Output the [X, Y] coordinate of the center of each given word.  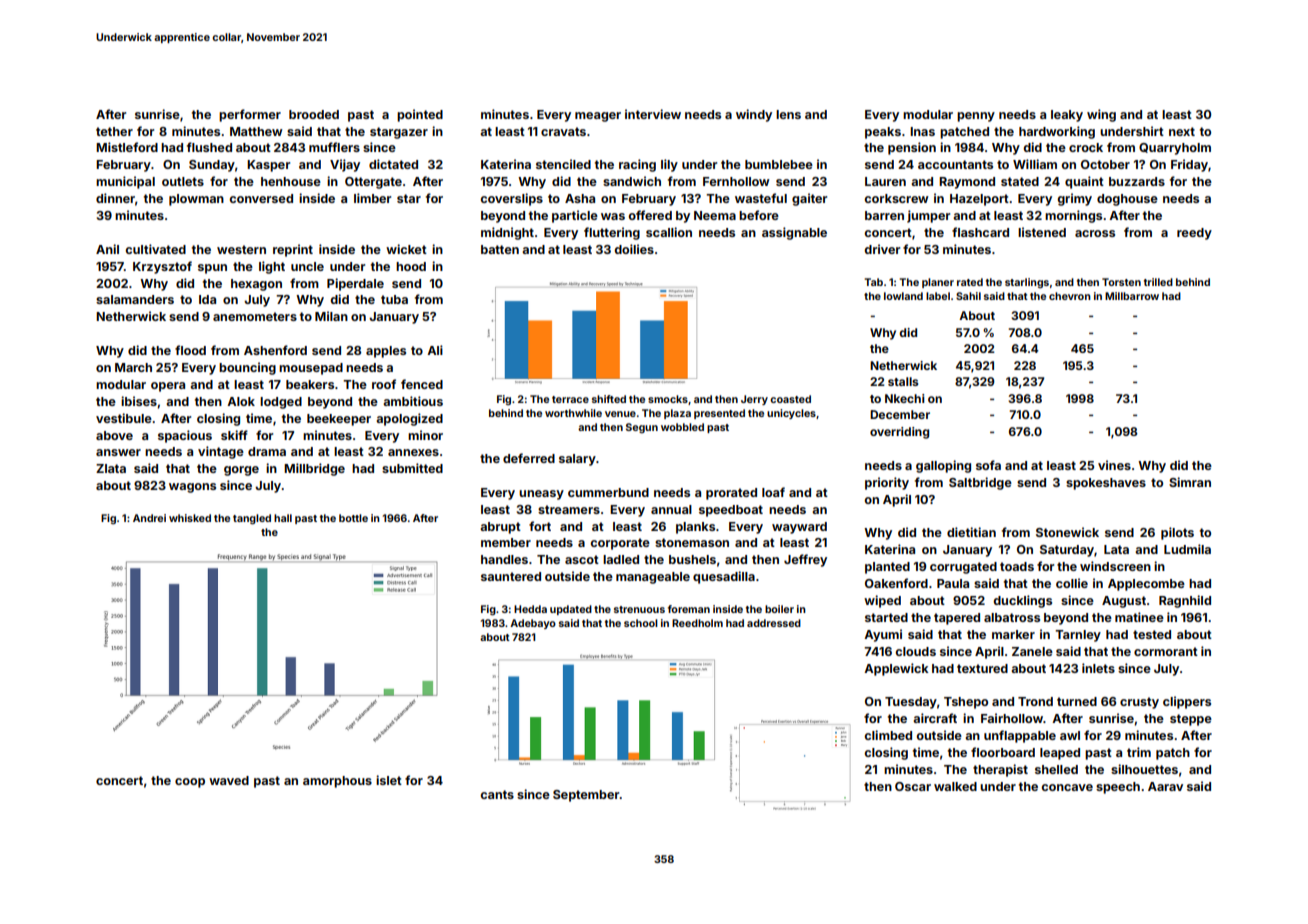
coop [190, 783]
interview [653, 114]
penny [976, 117]
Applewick [896, 669]
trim [1139, 752]
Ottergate [373, 183]
